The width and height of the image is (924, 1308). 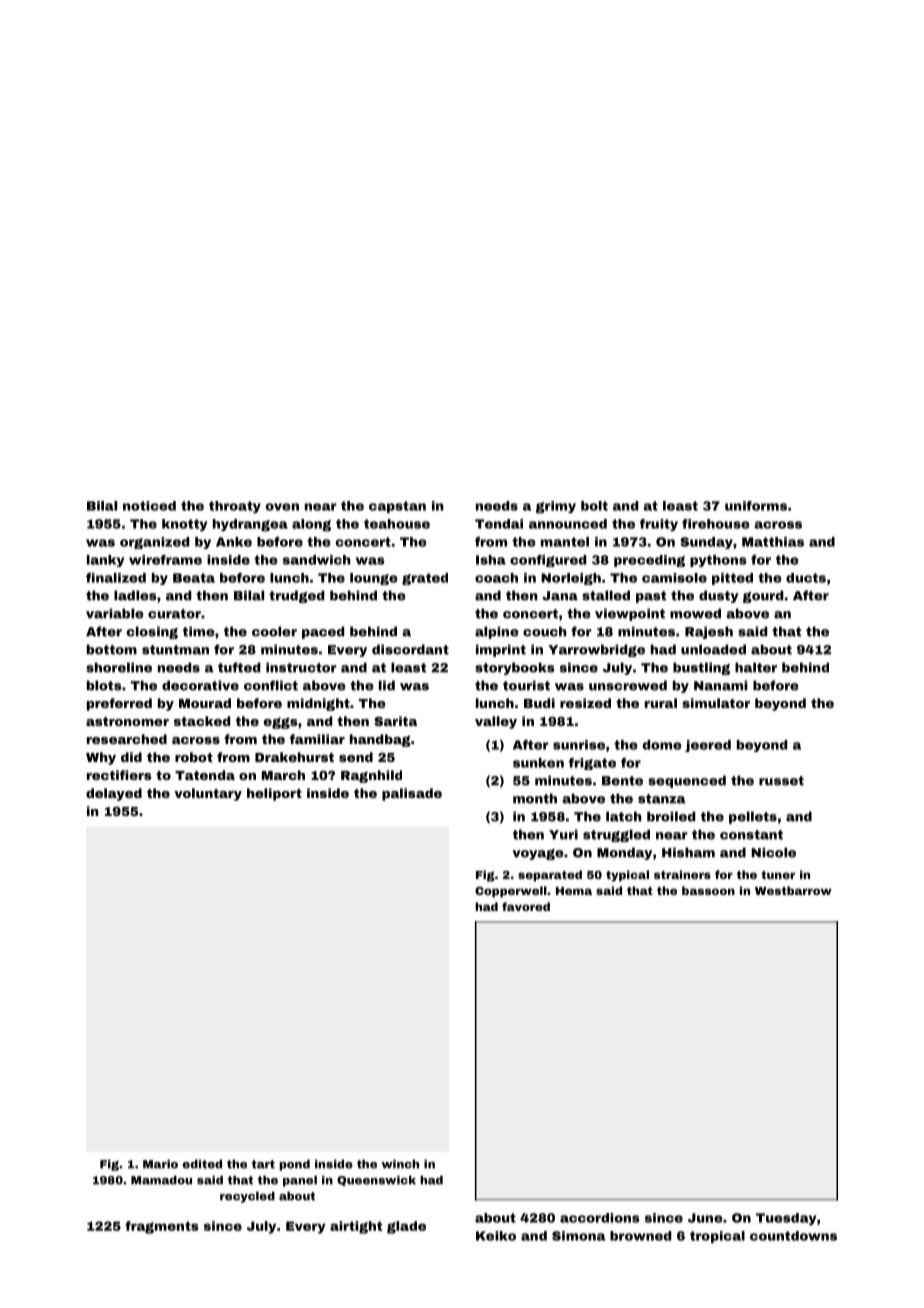 I want to click on Westbarrow, so click(x=793, y=890).
